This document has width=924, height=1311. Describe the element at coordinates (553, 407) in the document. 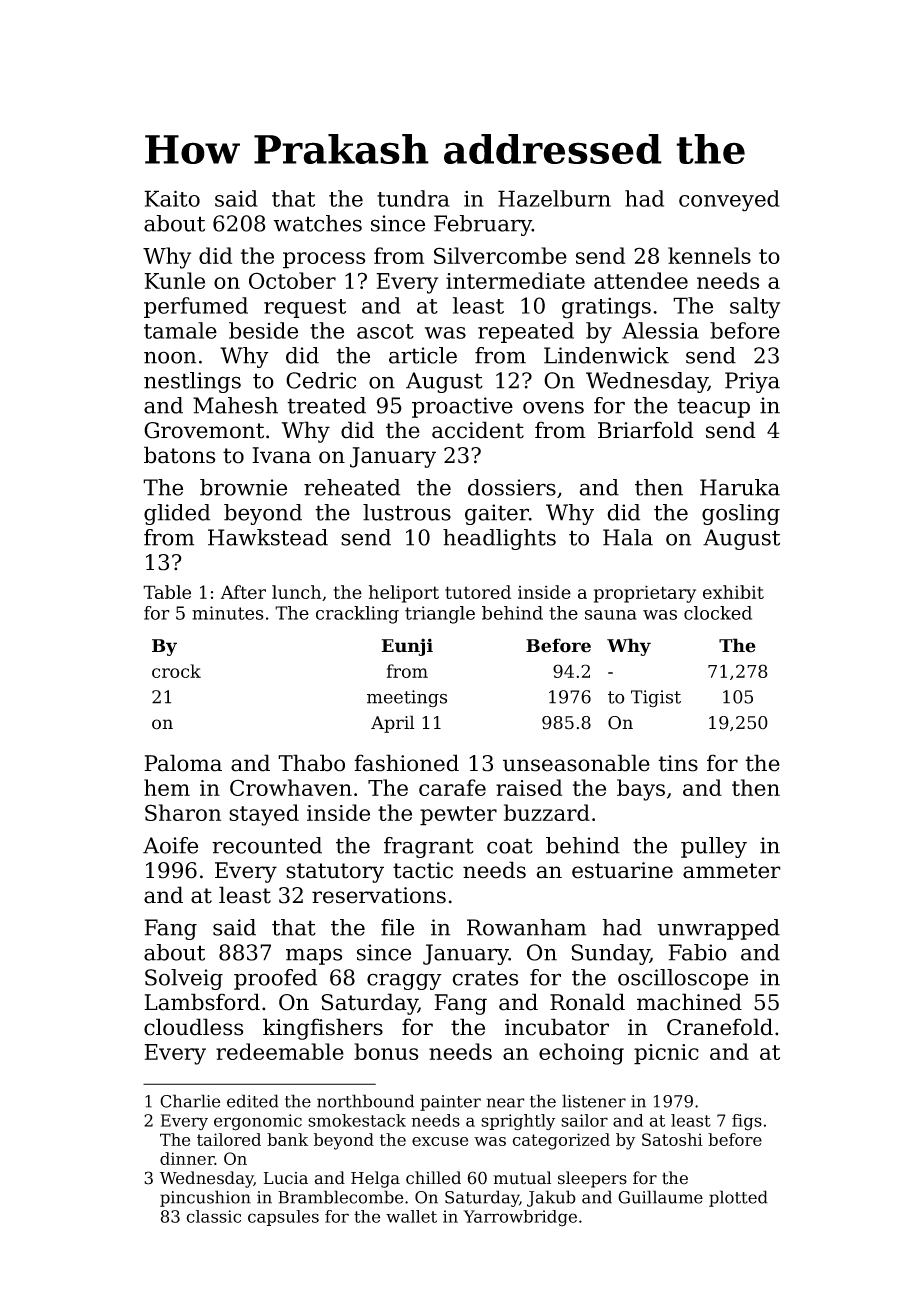

I see `ovens` at that location.
